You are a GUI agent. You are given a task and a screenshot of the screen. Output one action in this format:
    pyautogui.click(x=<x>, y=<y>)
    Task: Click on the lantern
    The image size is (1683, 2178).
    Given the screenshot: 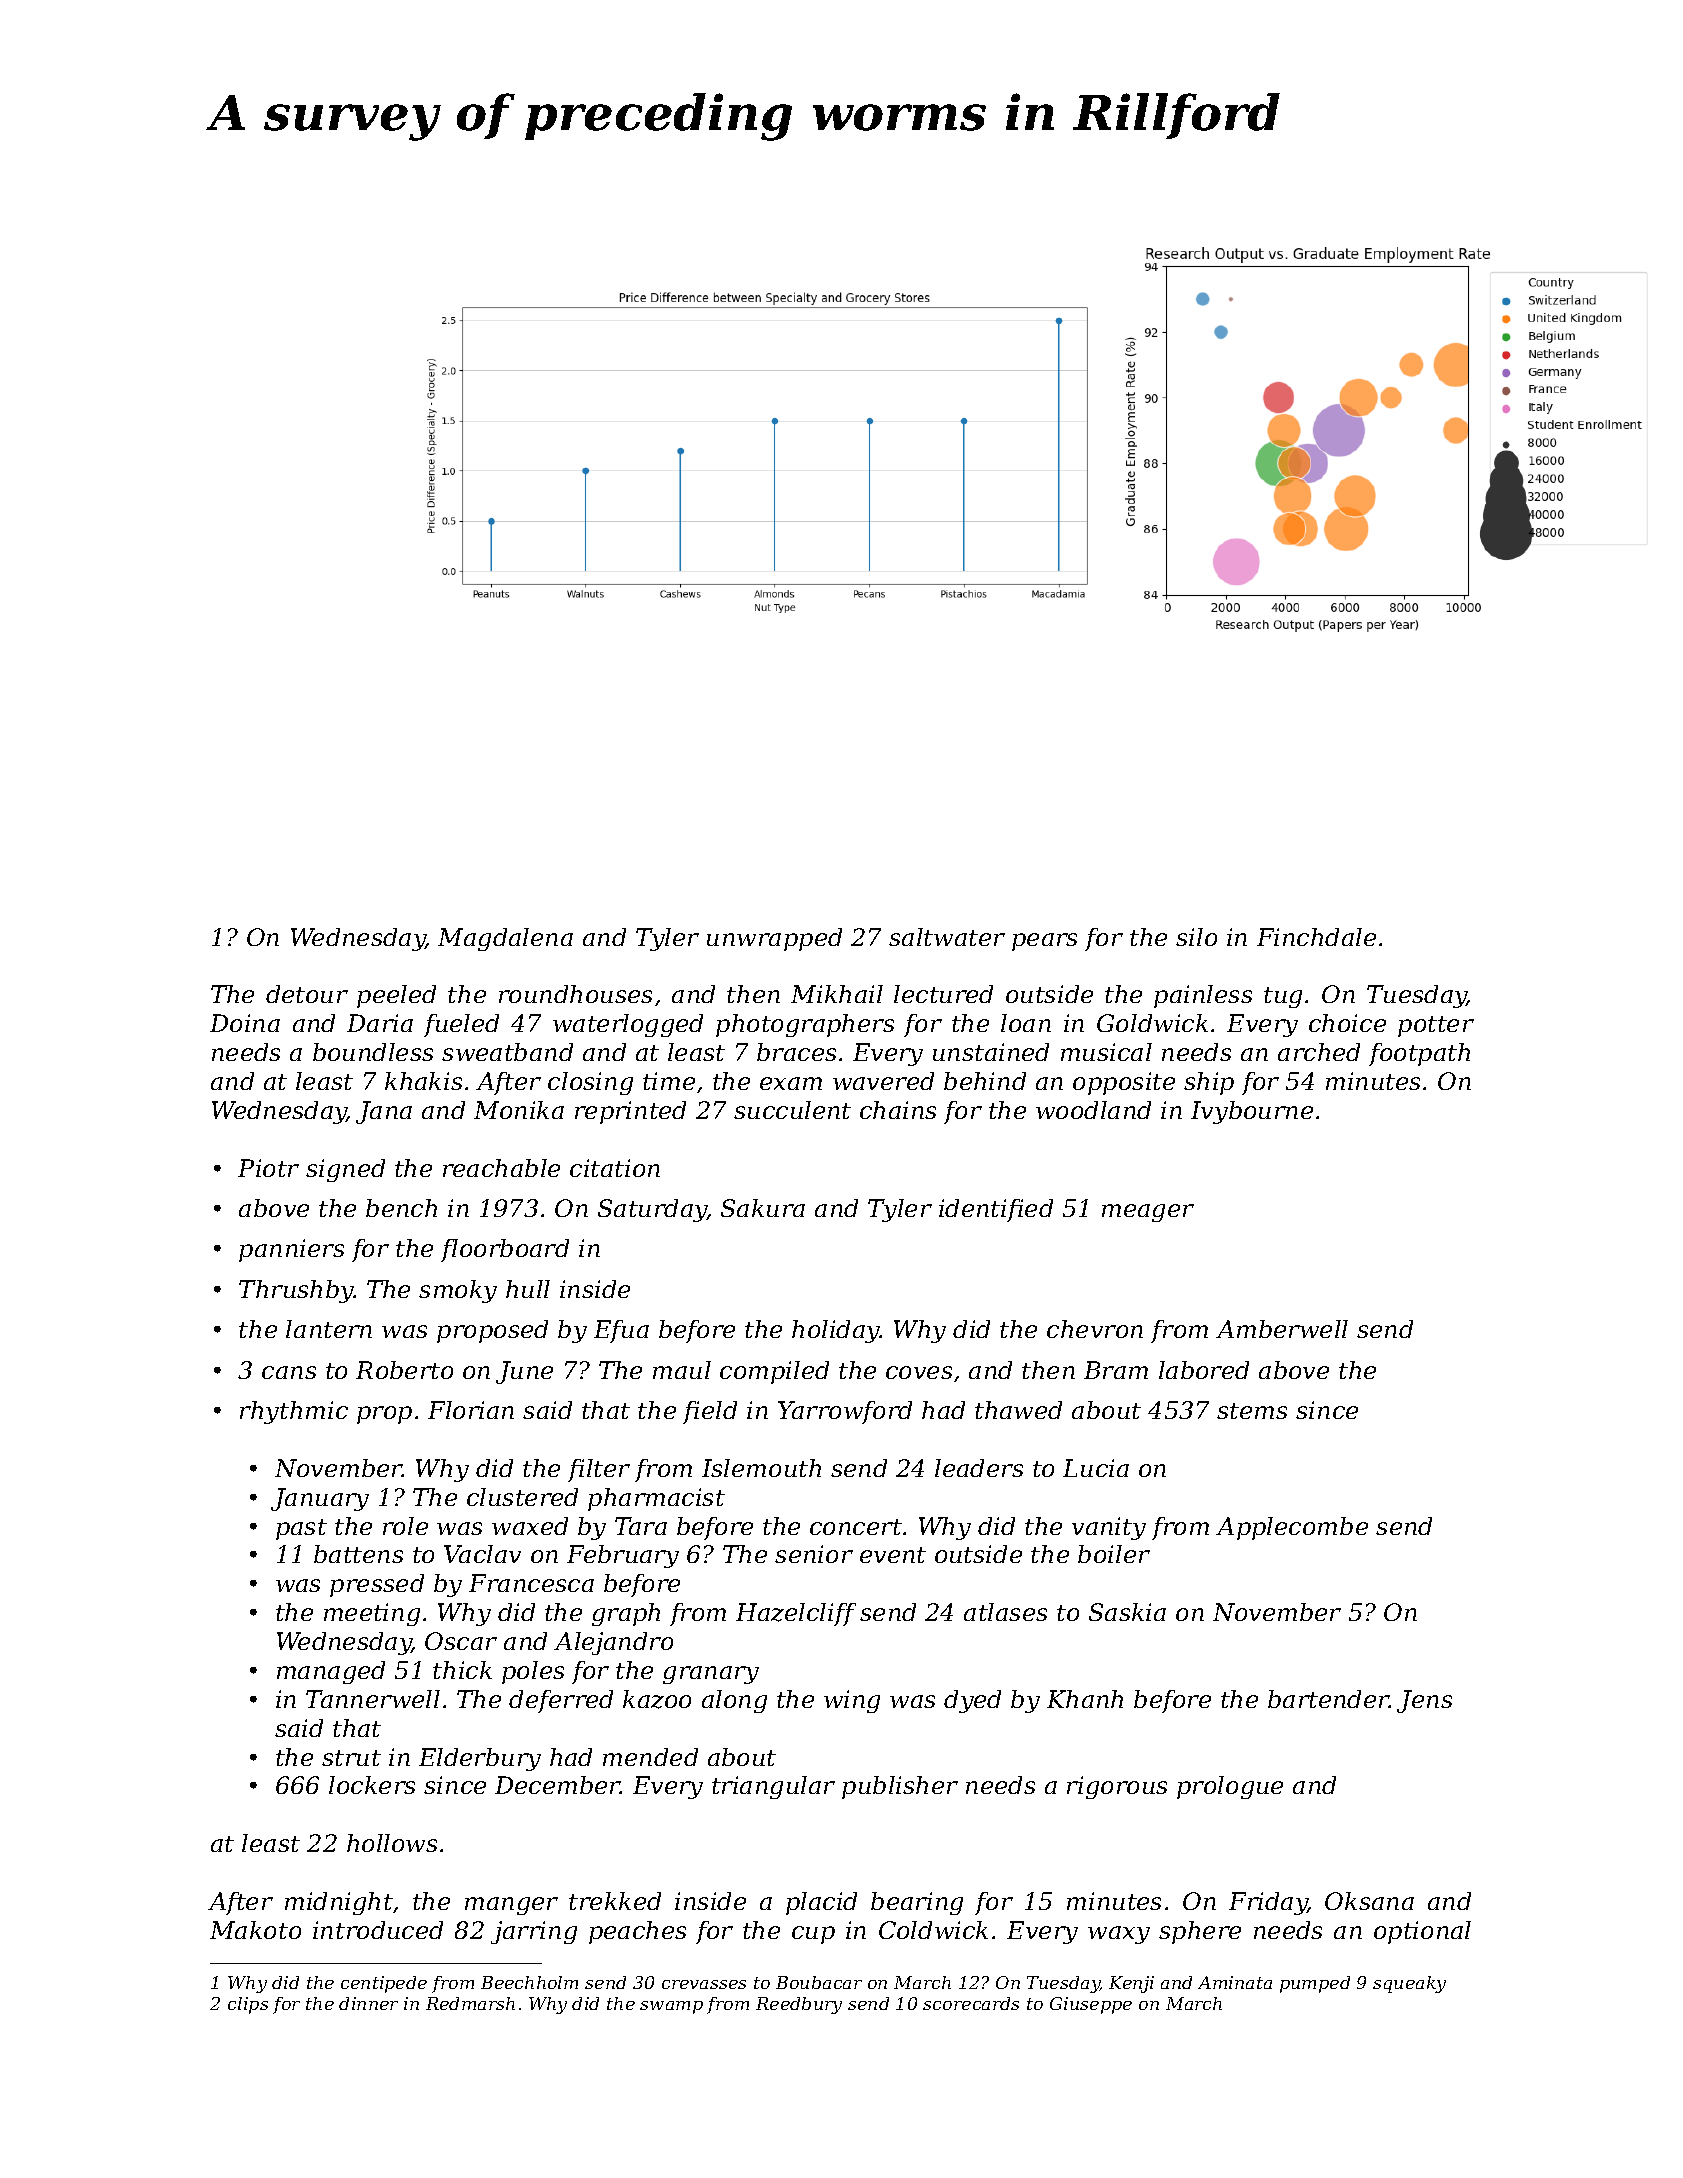 What is the action you would take?
    pyautogui.click(x=329, y=1329)
